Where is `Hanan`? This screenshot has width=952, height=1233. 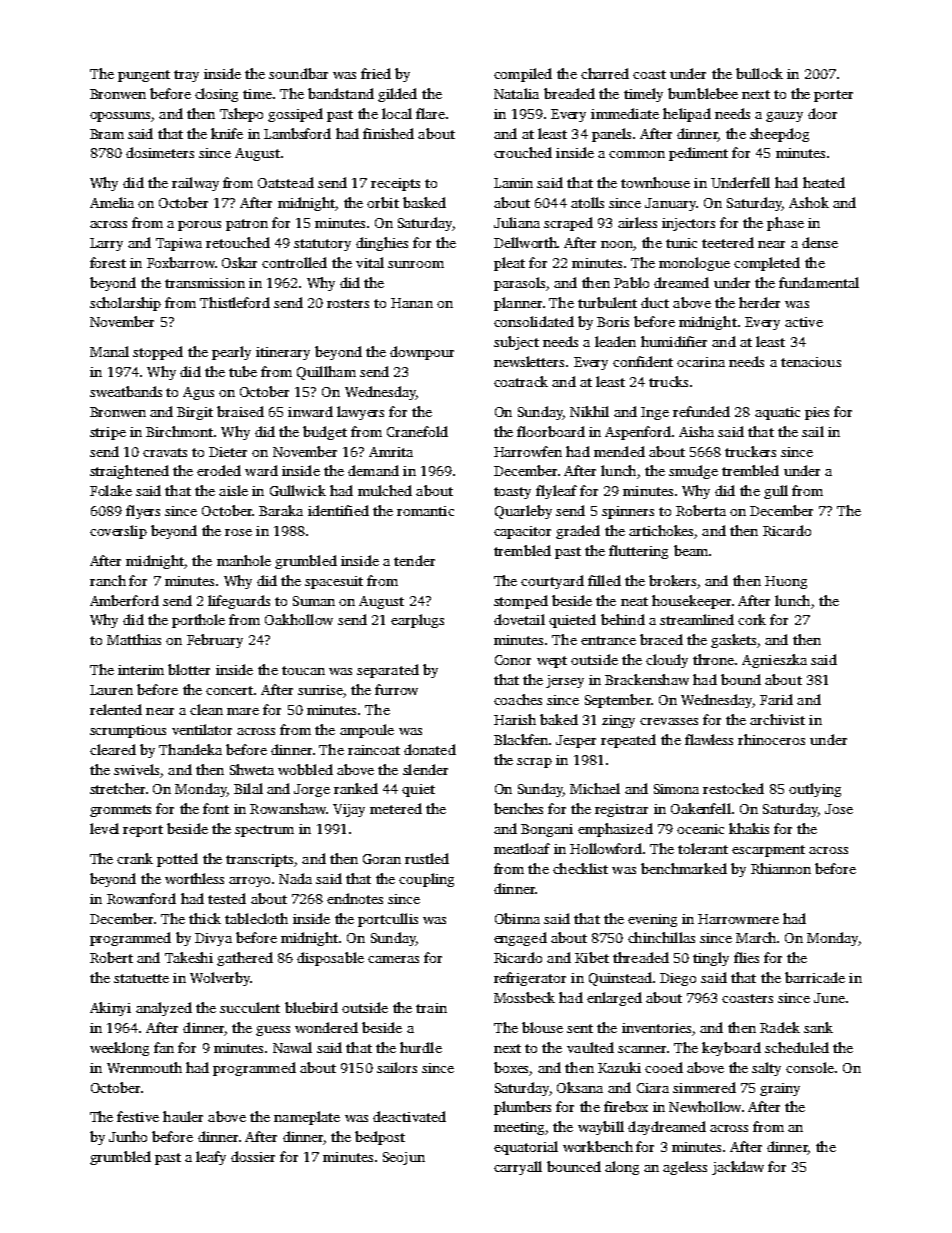
Hanan is located at coordinates (412, 303).
